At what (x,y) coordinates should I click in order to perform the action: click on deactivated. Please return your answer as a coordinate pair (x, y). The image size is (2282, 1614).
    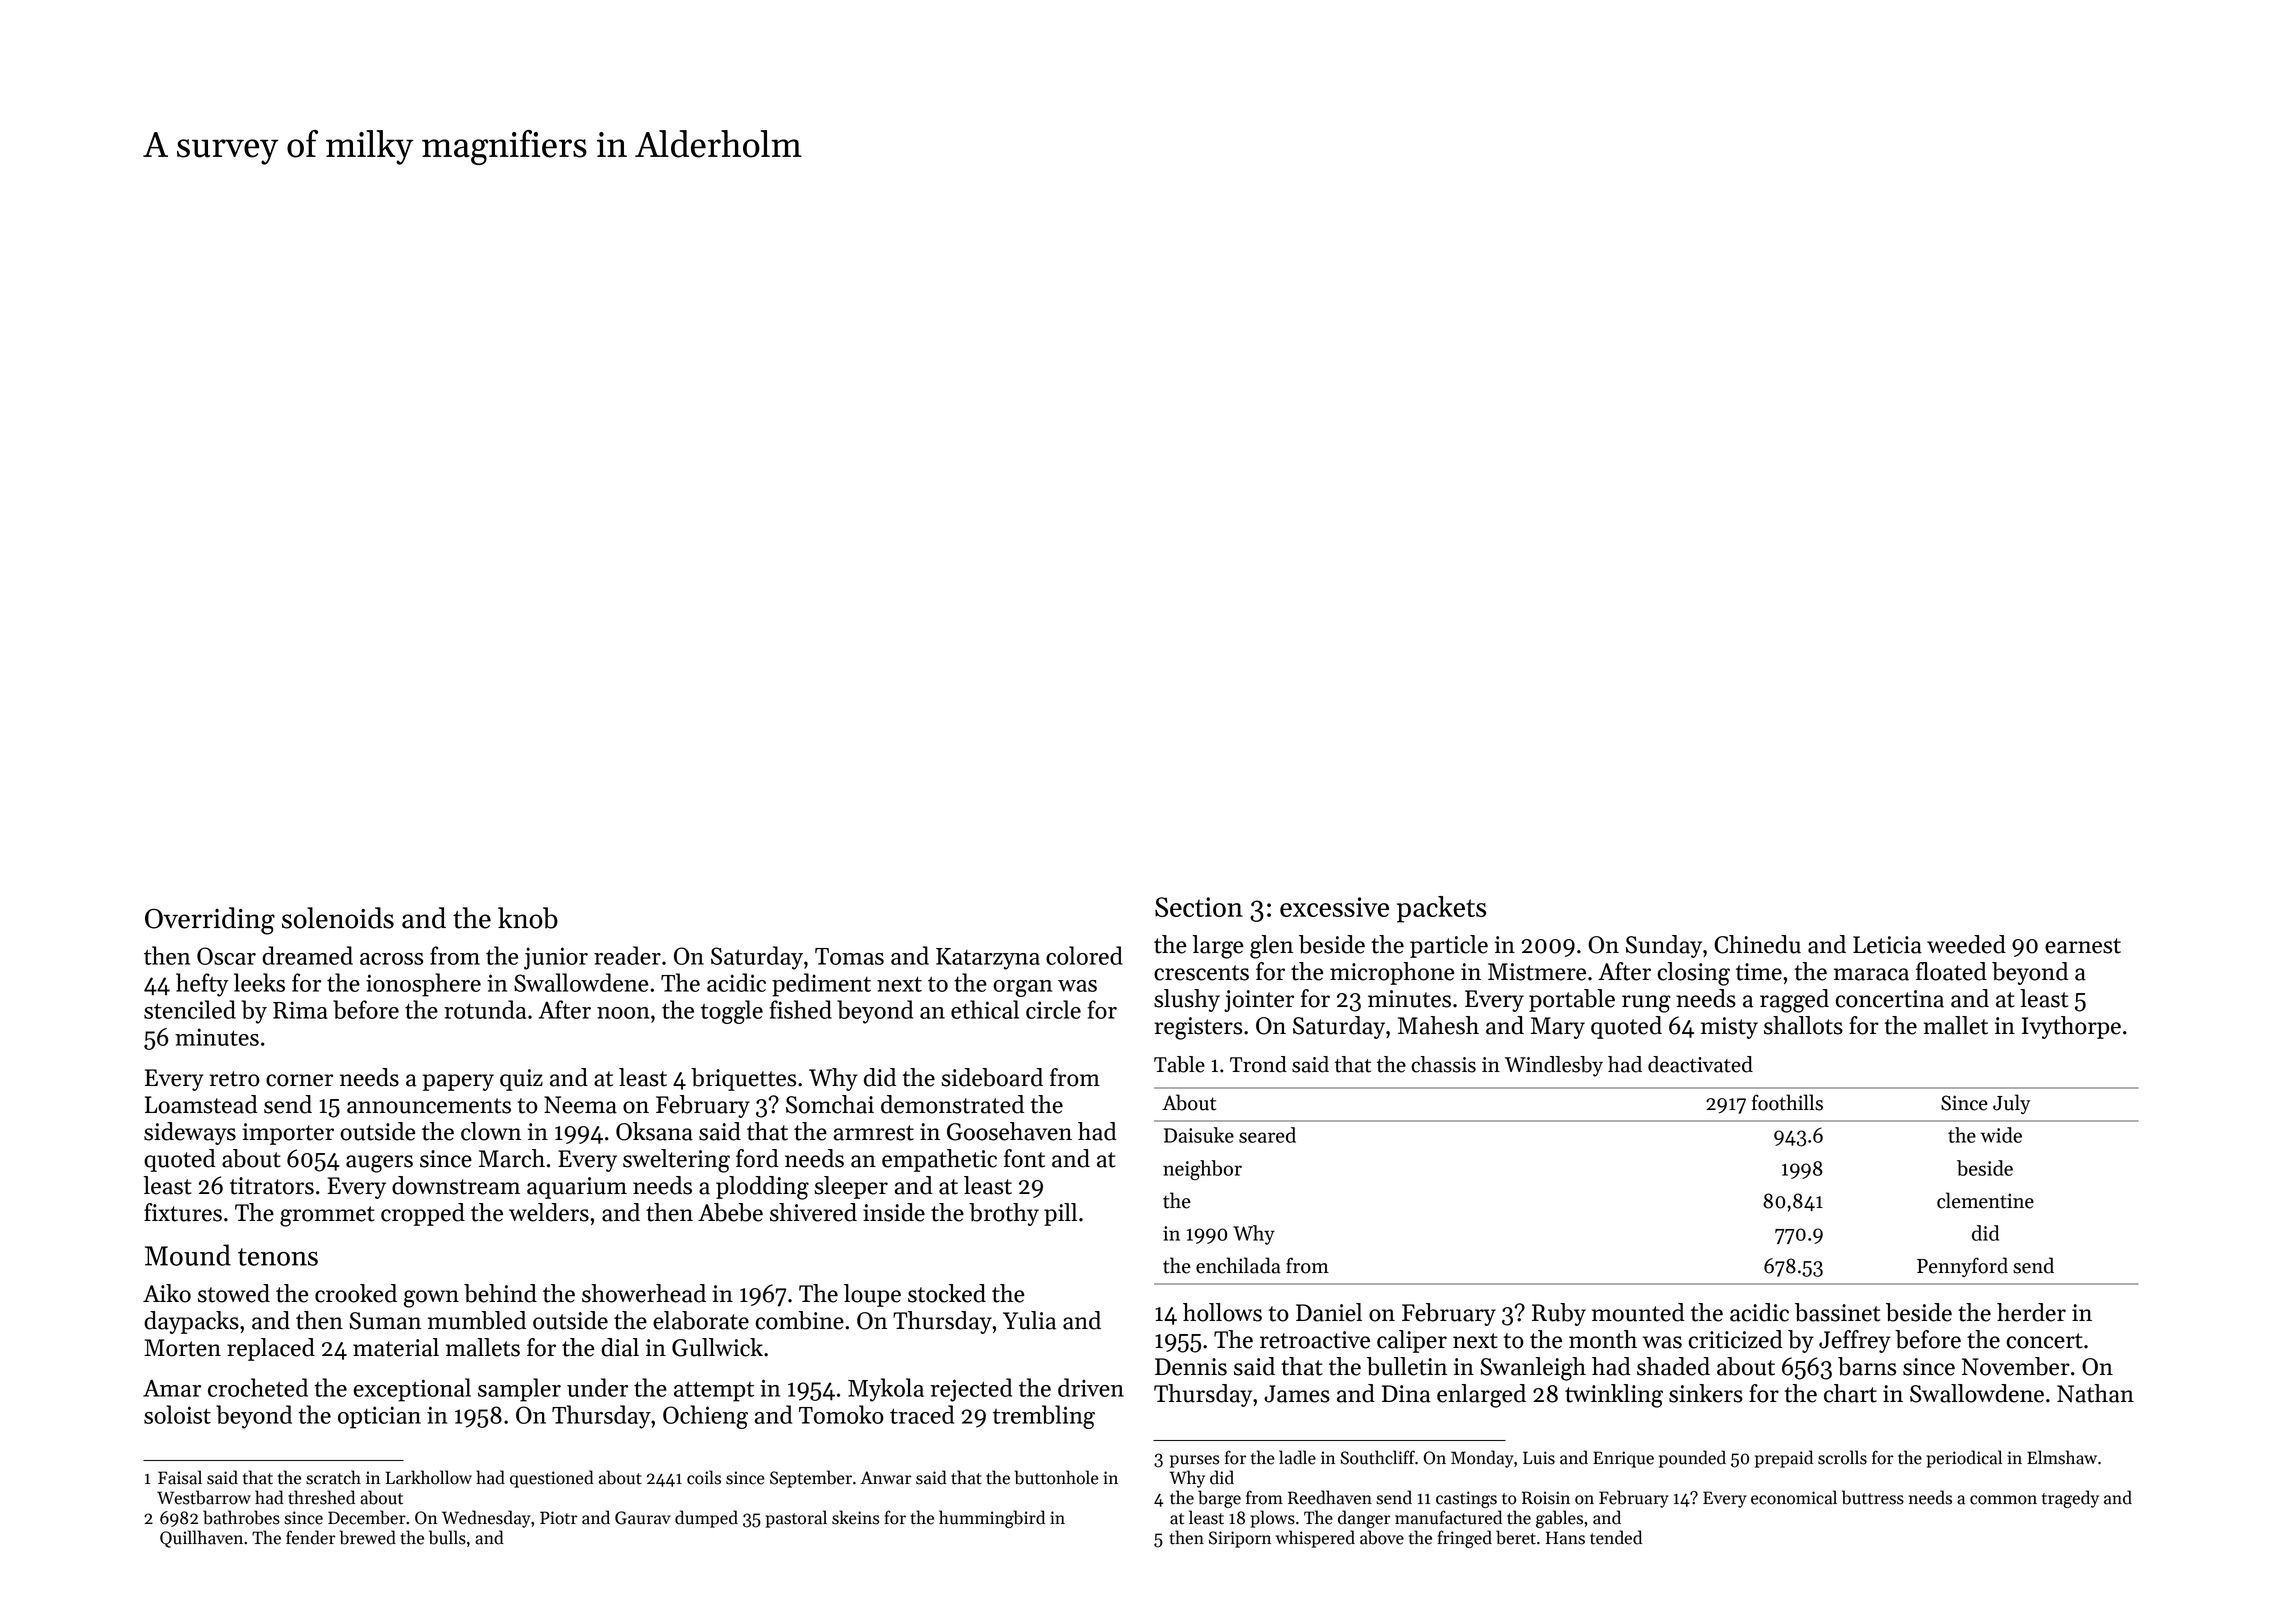
    Looking at the image, I should click on (1700, 1064).
